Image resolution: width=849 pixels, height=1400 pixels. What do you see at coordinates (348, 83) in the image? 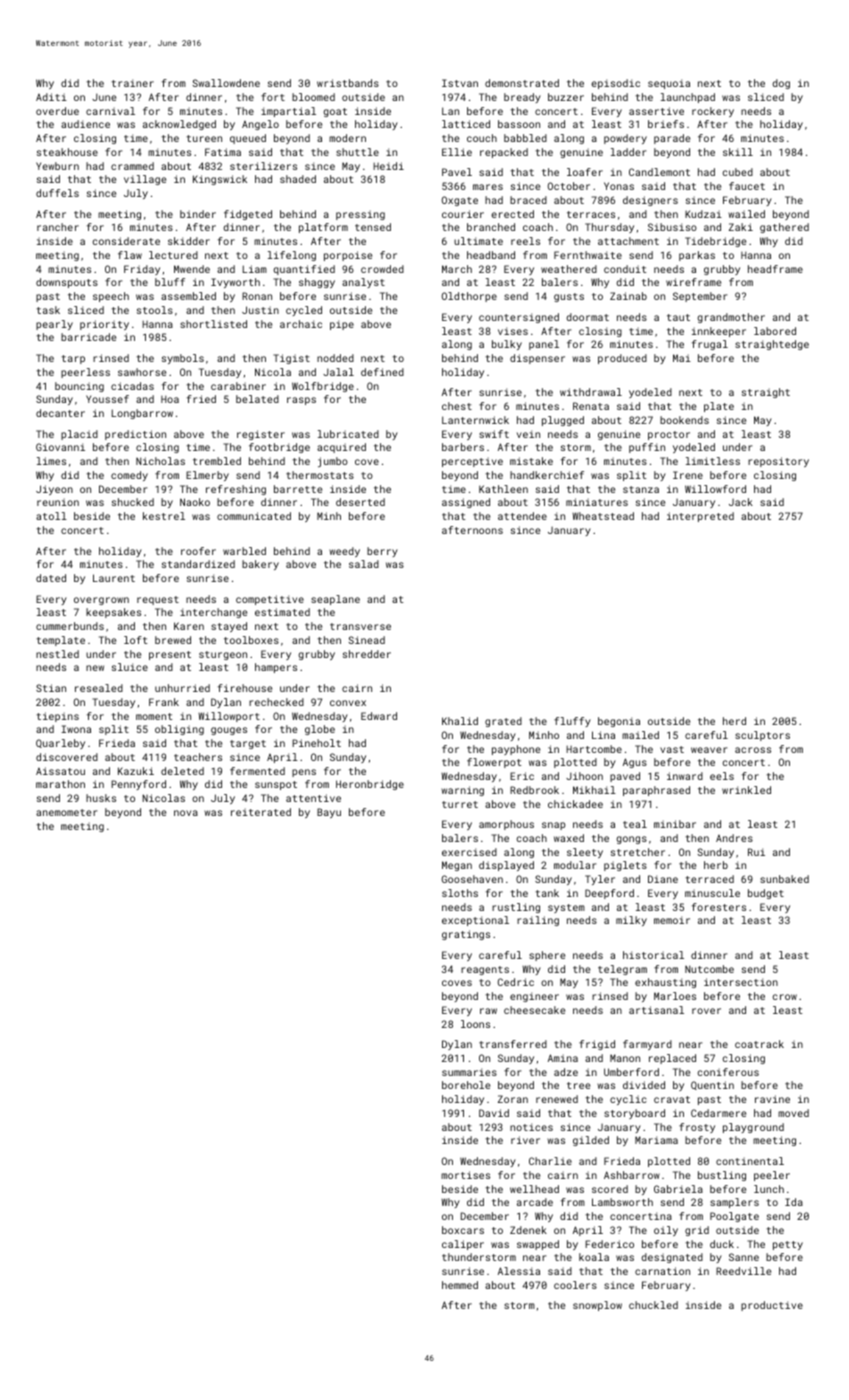
I see `wristbands` at bounding box center [348, 83].
